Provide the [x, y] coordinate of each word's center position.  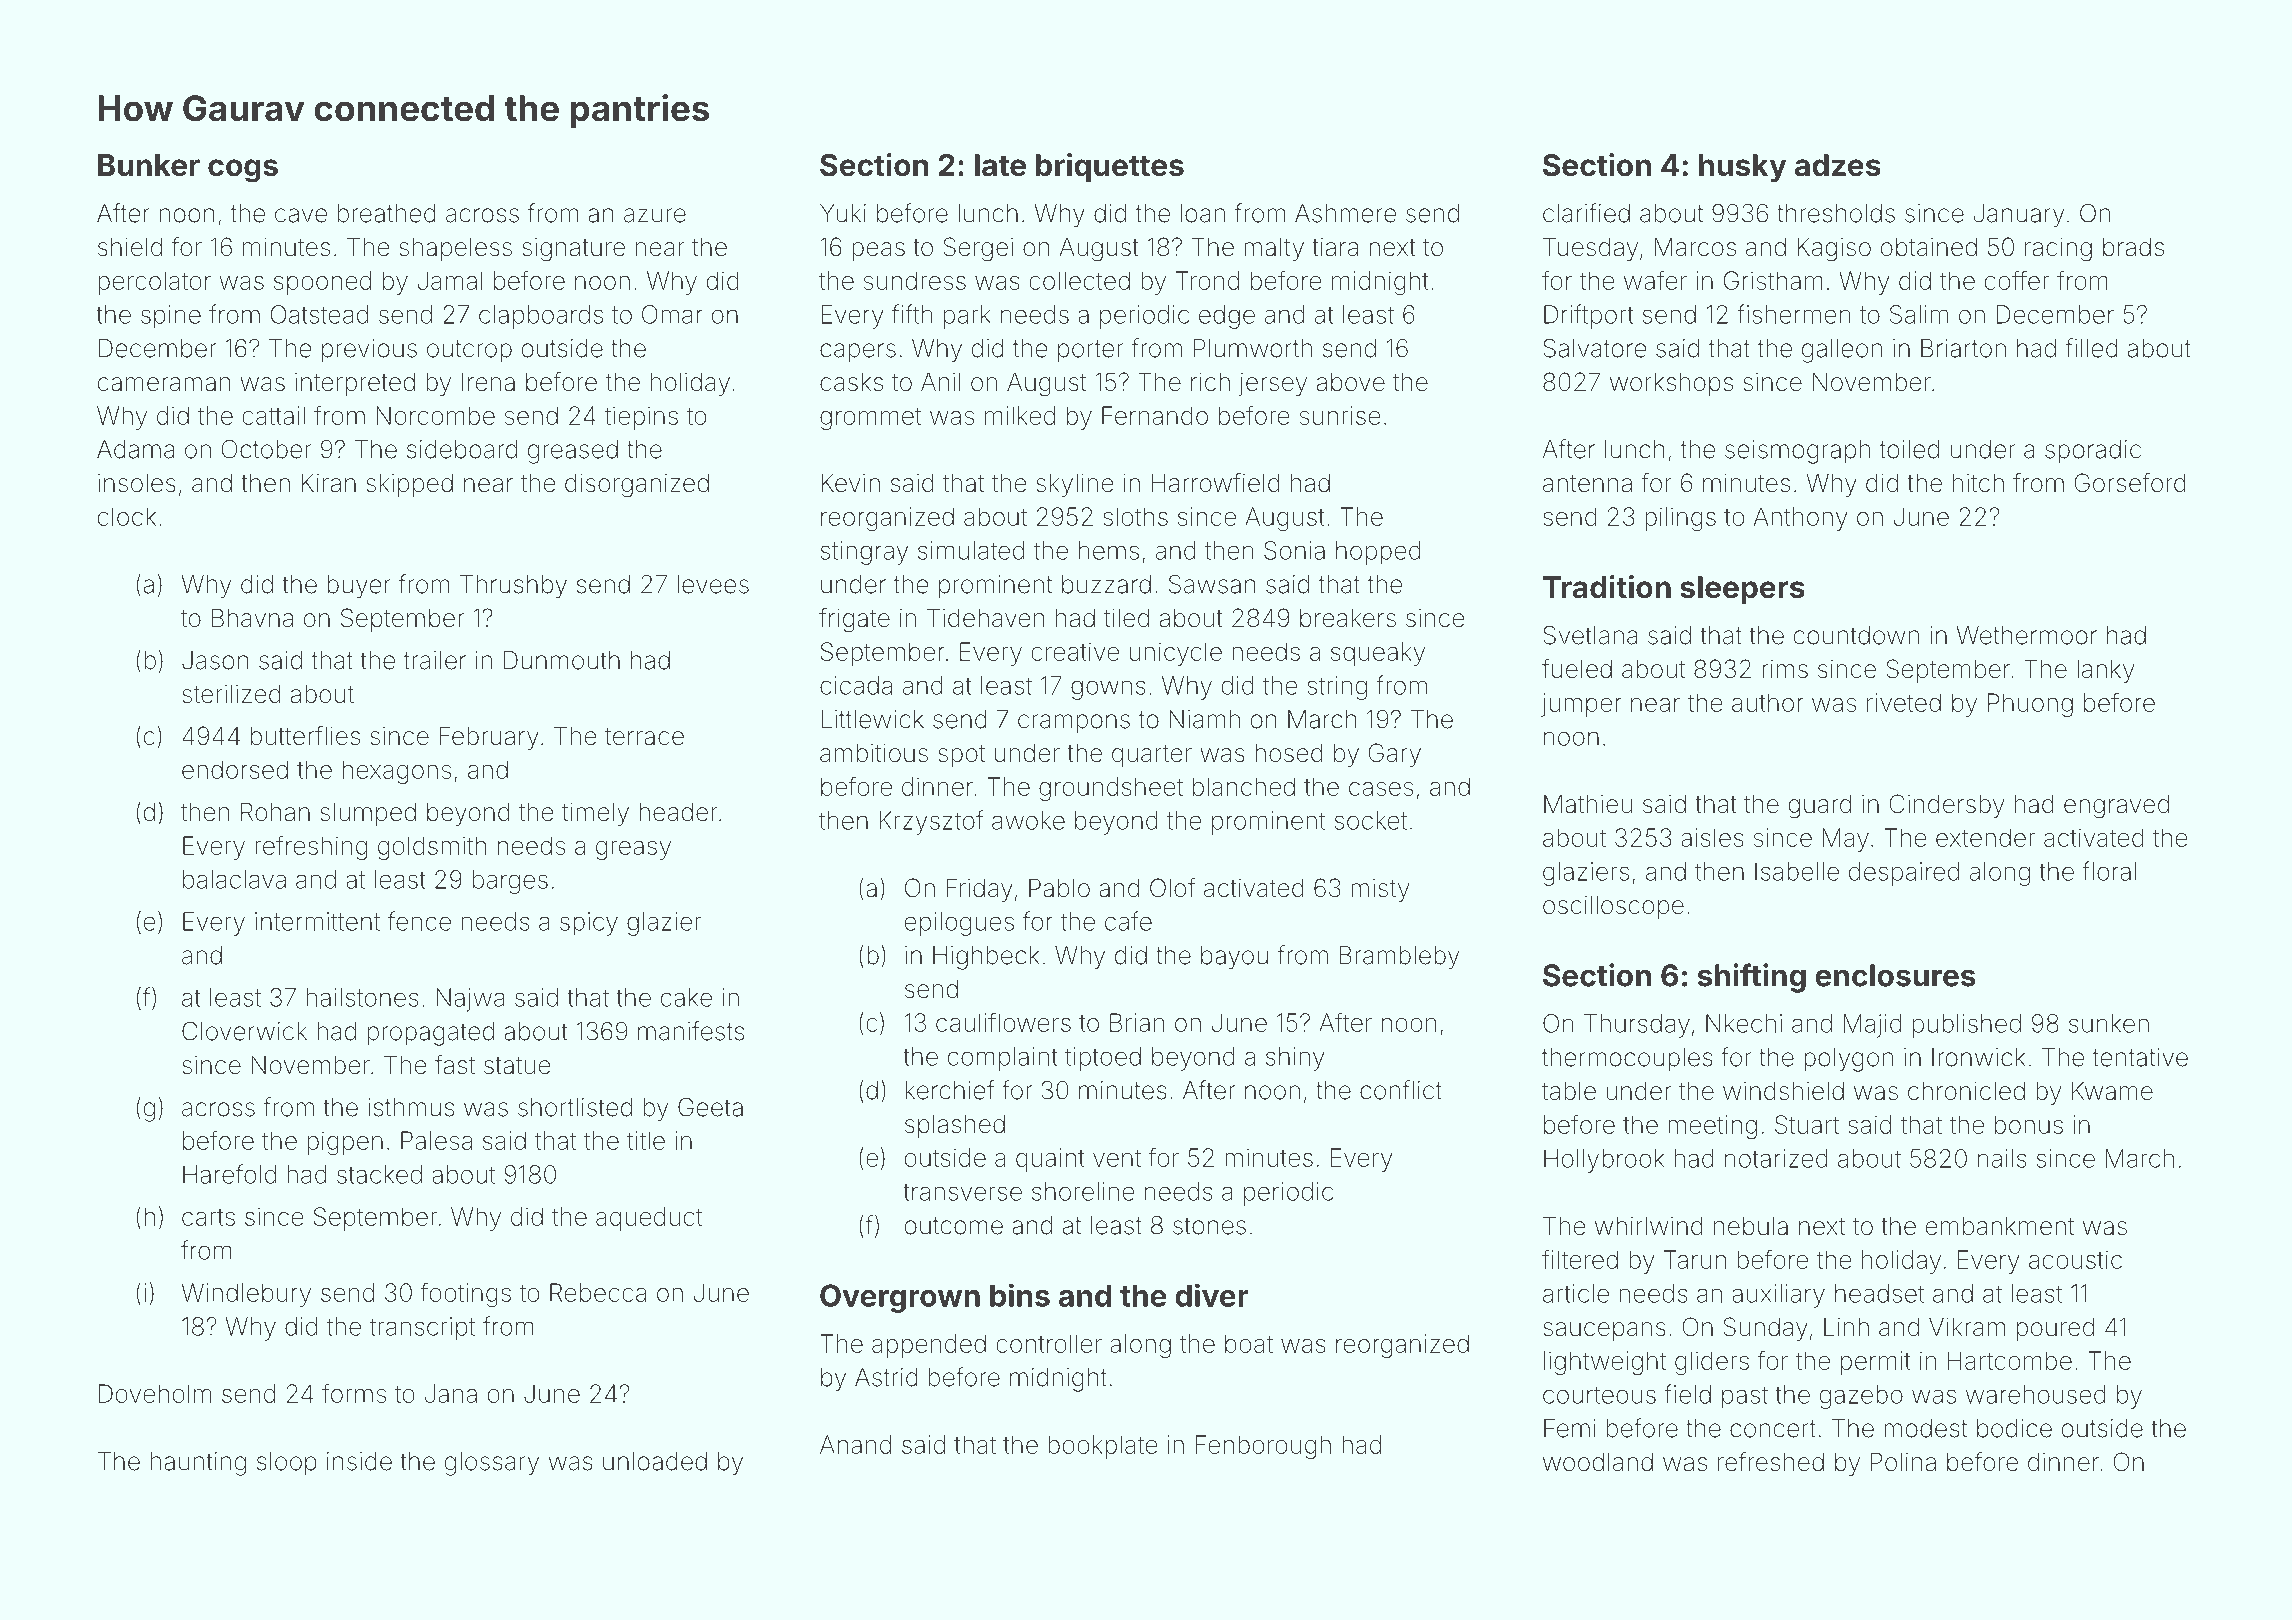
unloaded [655, 1461]
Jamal [450, 280]
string [1337, 688]
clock [127, 516]
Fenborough [1263, 1447]
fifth [912, 314]
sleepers [1742, 590]
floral [2109, 871]
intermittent [317, 921]
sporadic [2093, 451]
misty [1380, 890]
